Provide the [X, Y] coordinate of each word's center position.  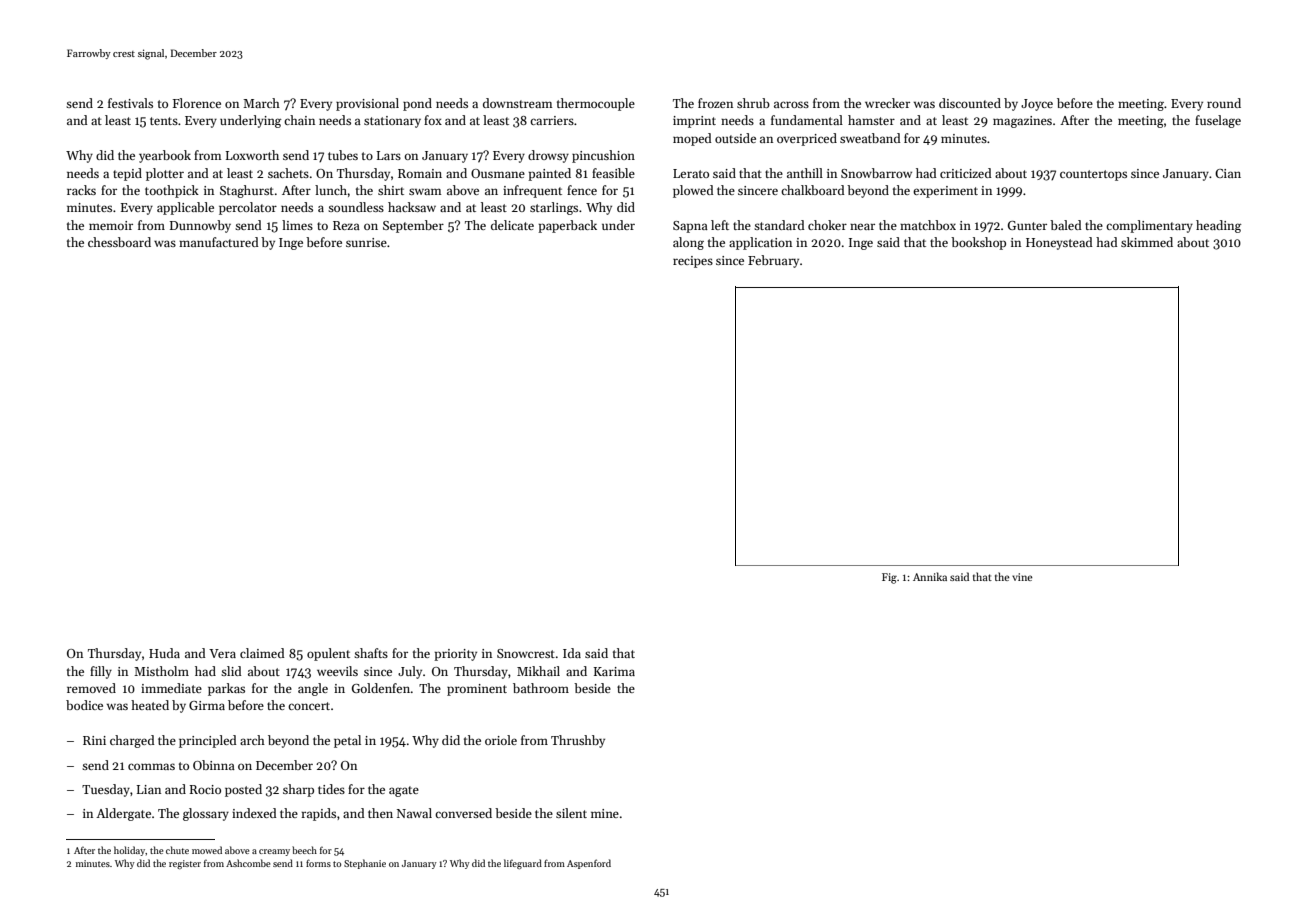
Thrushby [578, 741]
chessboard [119, 242]
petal [347, 741]
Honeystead [1059, 243]
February [773, 261]
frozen [715, 103]
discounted [970, 103]
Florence [197, 103]
